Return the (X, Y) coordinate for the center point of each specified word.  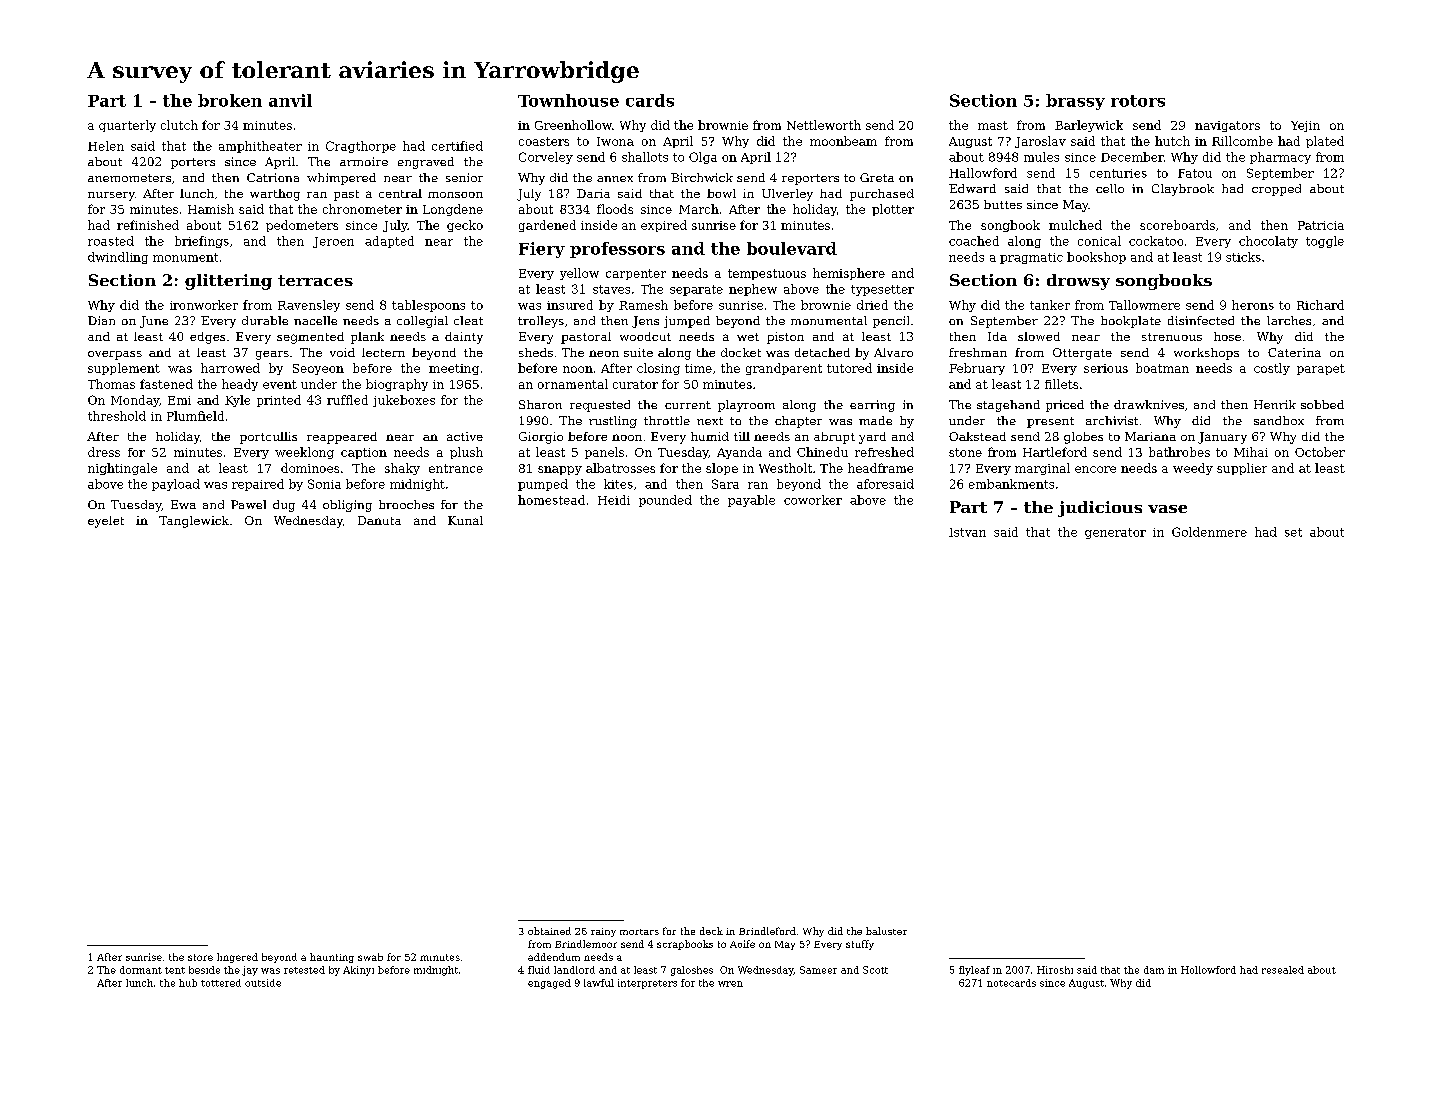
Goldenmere (1209, 532)
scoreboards (1177, 225)
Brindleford (767, 931)
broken (230, 100)
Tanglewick (194, 522)
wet (748, 337)
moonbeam (843, 141)
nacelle (315, 320)
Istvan (967, 532)
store (200, 957)
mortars (639, 932)
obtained (549, 931)
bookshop (1096, 258)
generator (1115, 533)
